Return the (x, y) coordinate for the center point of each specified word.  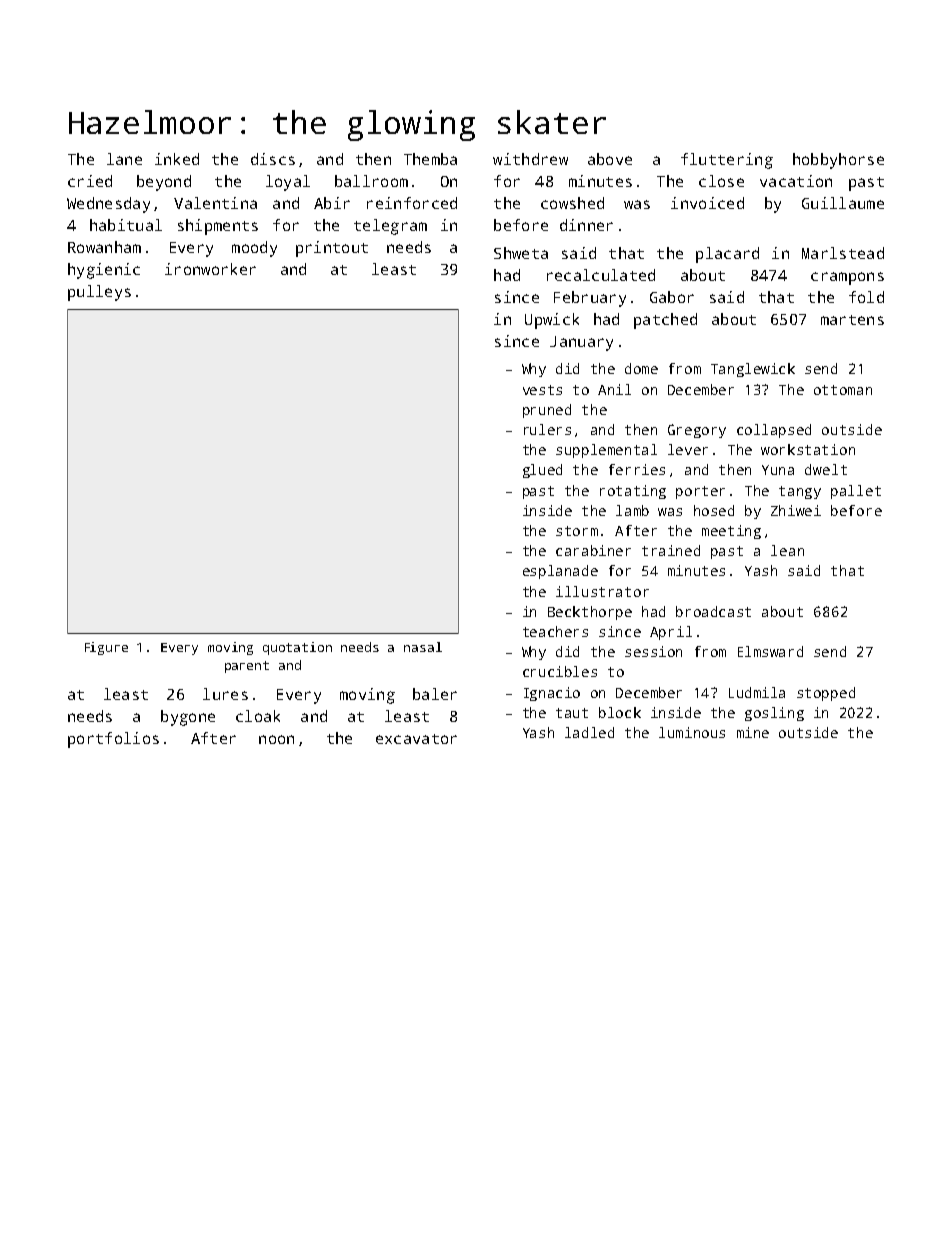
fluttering (727, 161)
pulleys (99, 293)
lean (787, 550)
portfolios (113, 740)
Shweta (521, 253)
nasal (423, 647)
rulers (547, 429)
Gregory (697, 431)
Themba (430, 159)
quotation (297, 648)
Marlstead (843, 253)
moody (254, 249)
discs (273, 159)
